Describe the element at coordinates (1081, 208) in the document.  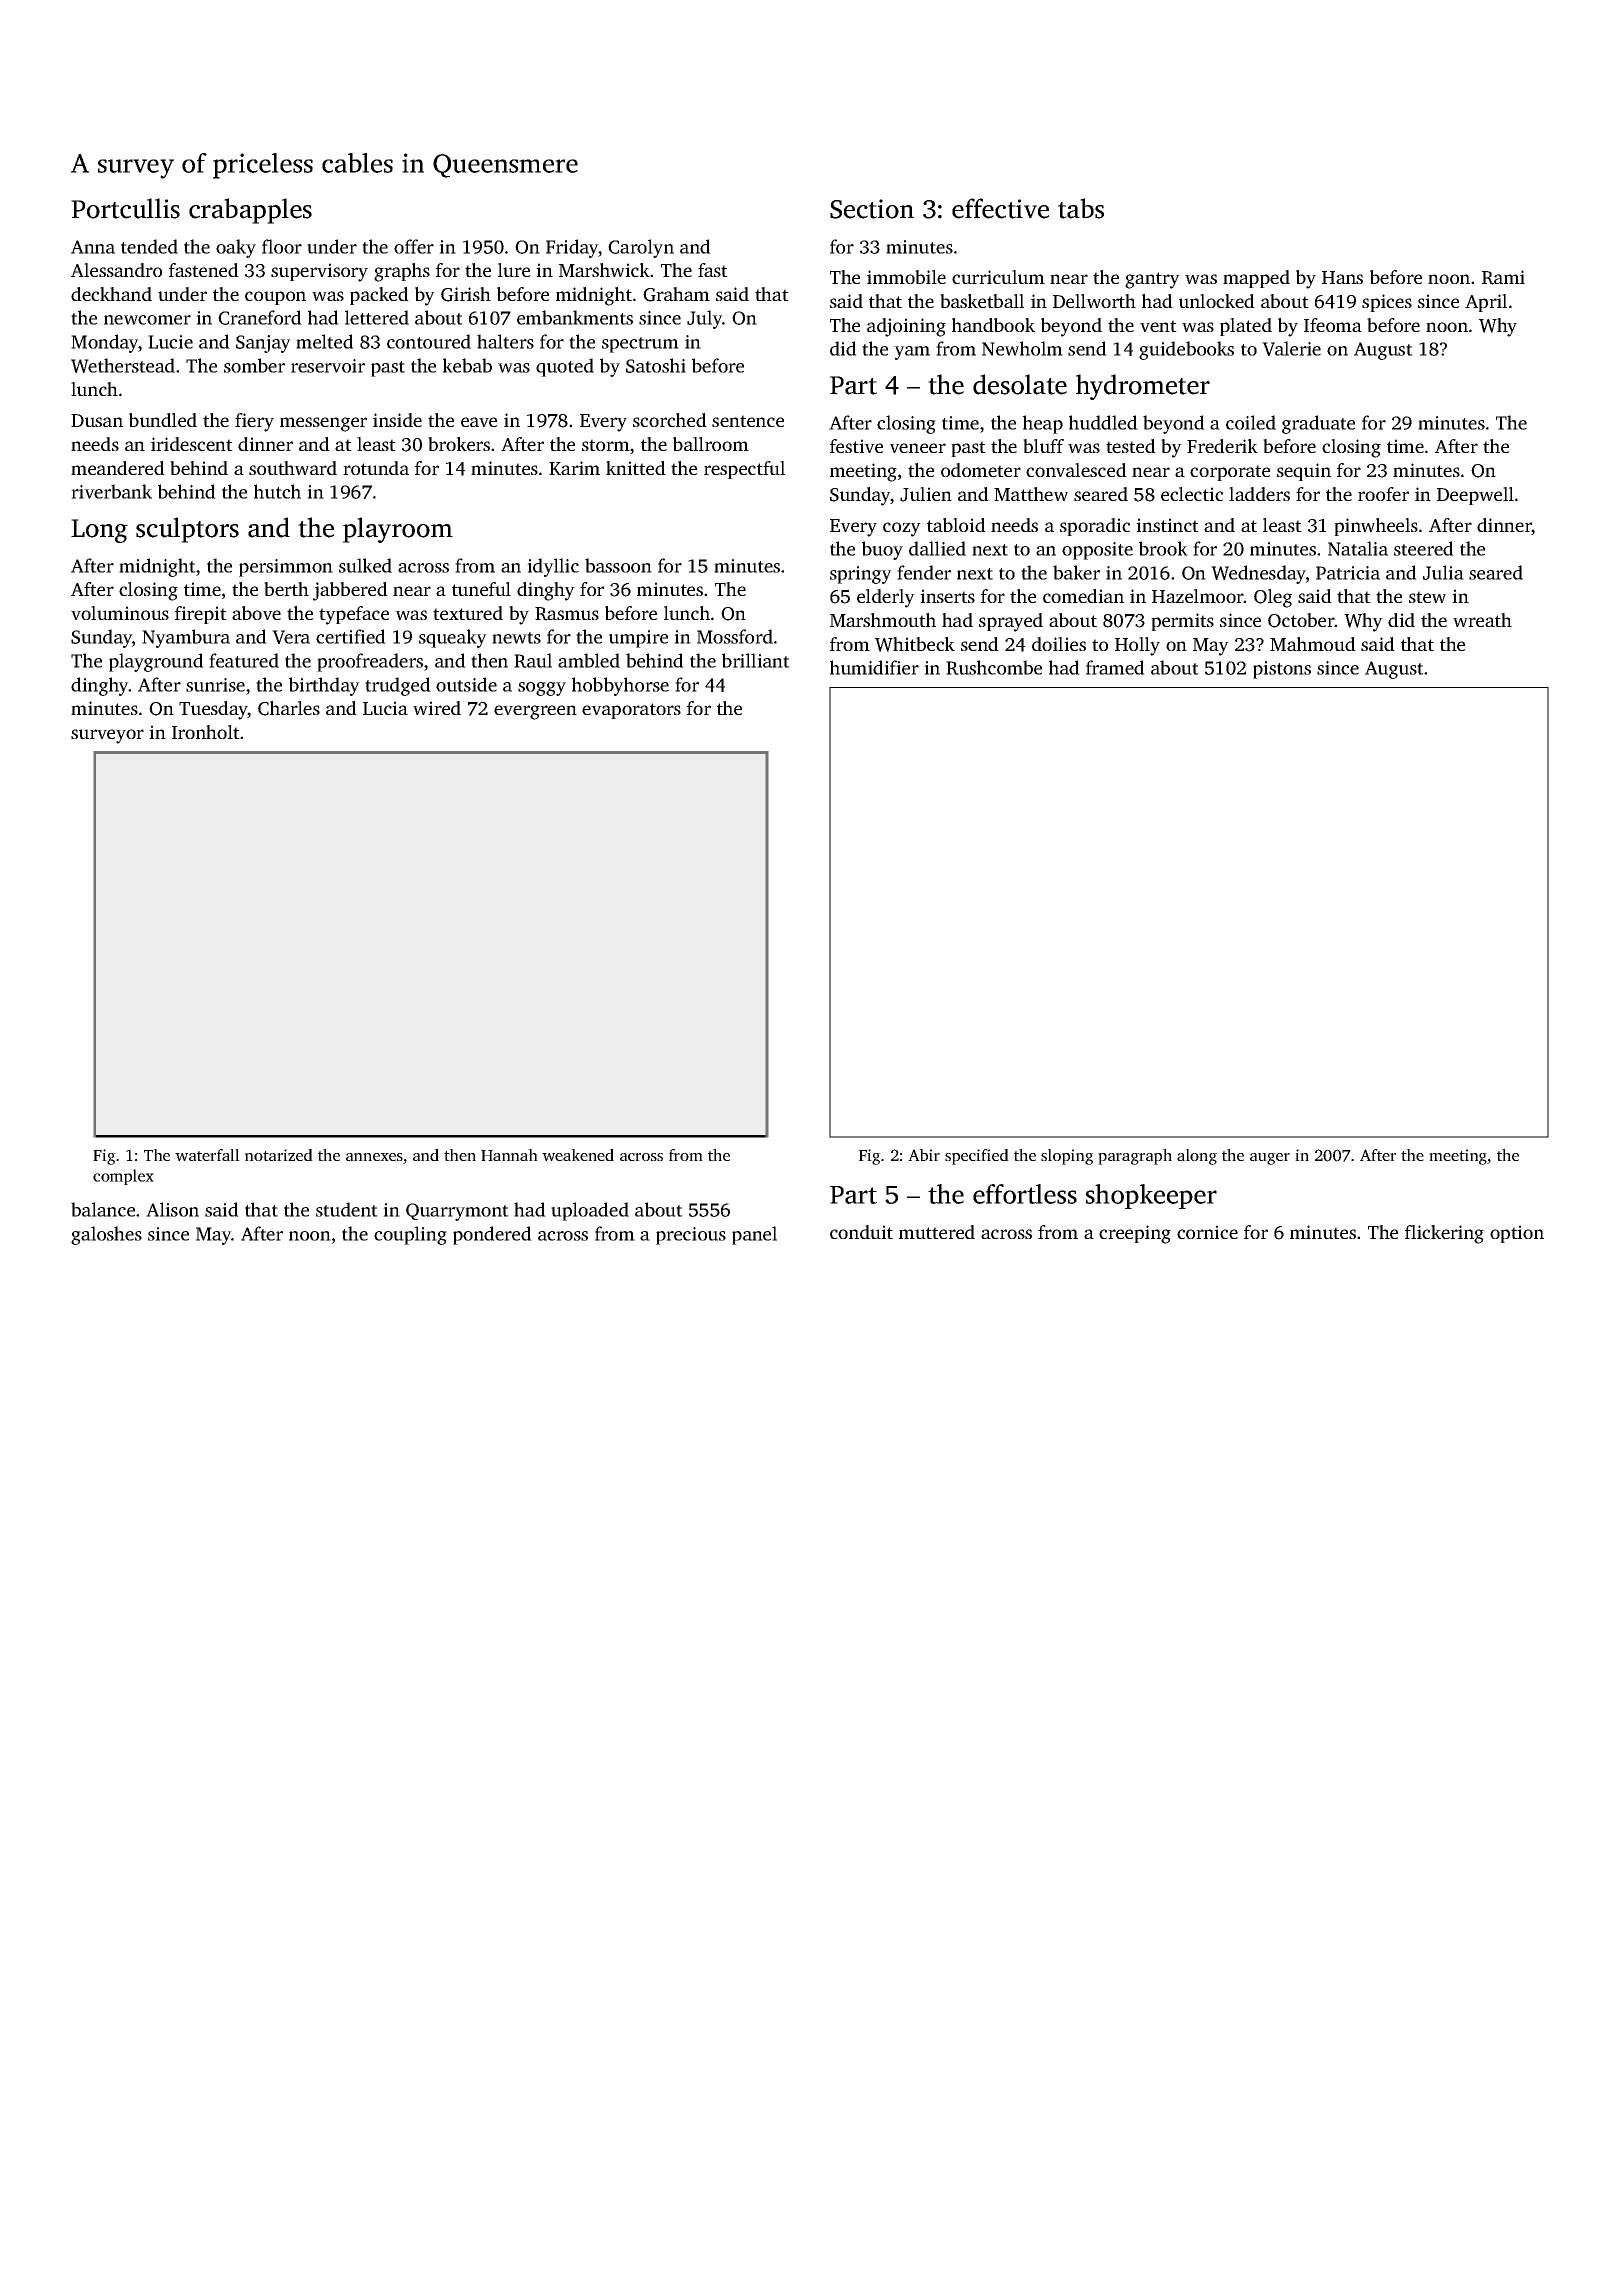
I see `tabs` at that location.
